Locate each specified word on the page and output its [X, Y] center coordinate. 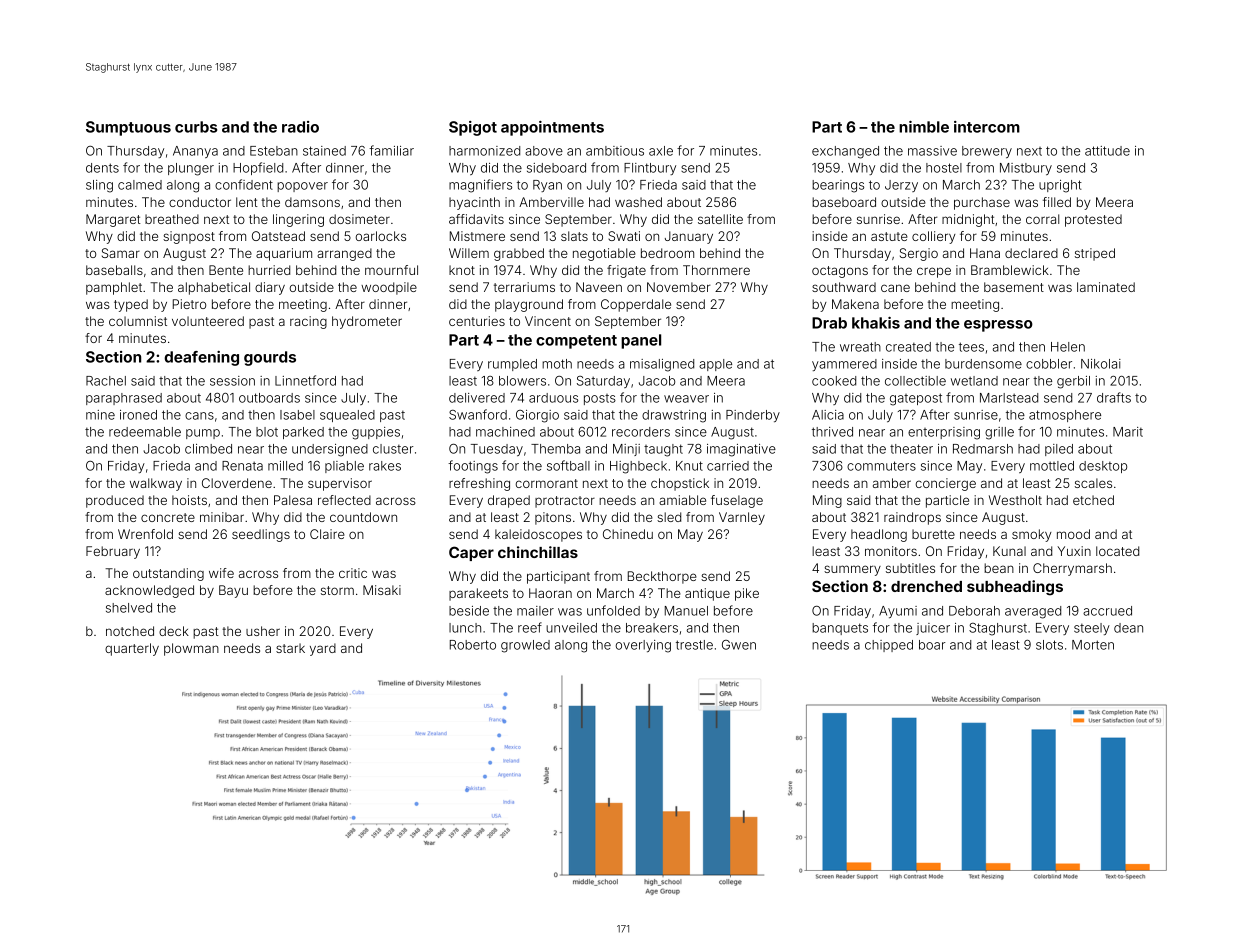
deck [174, 631]
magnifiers [480, 186]
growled [525, 646]
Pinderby [753, 416]
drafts [1114, 397]
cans [199, 416]
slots [1049, 645]
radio [300, 127]
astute [889, 236]
